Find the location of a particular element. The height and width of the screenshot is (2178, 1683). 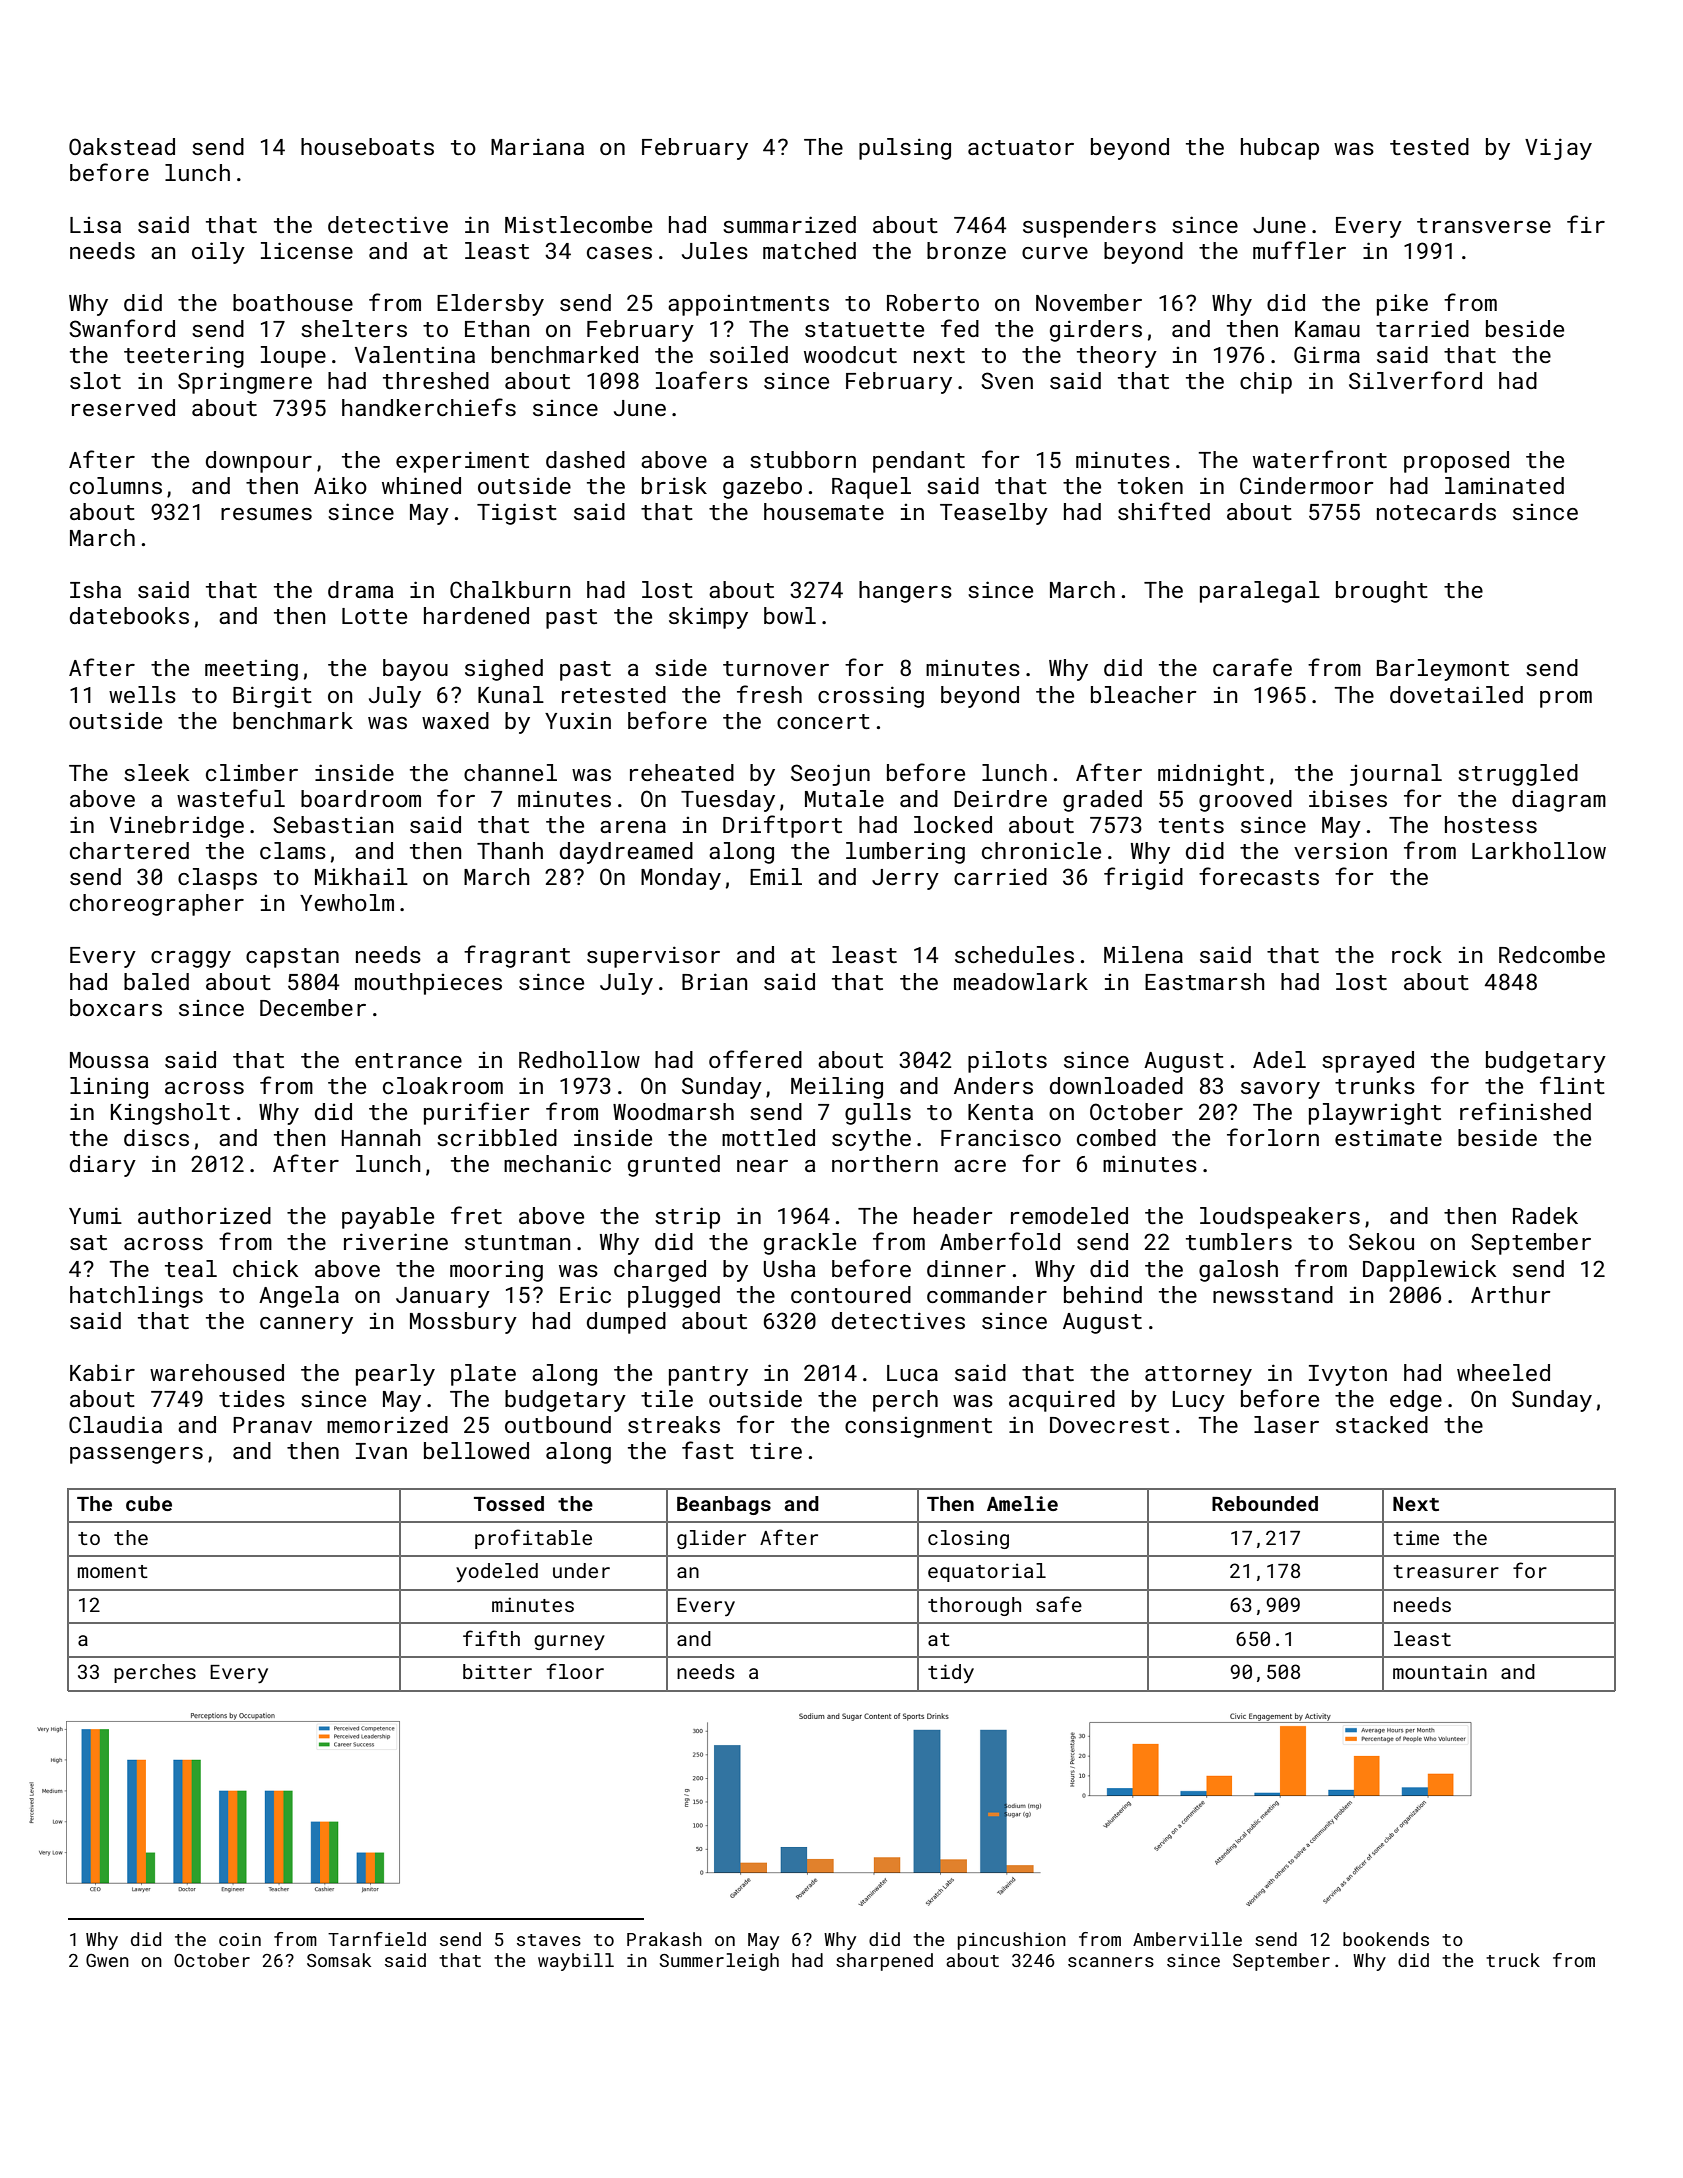

waxed is located at coordinates (455, 720).
